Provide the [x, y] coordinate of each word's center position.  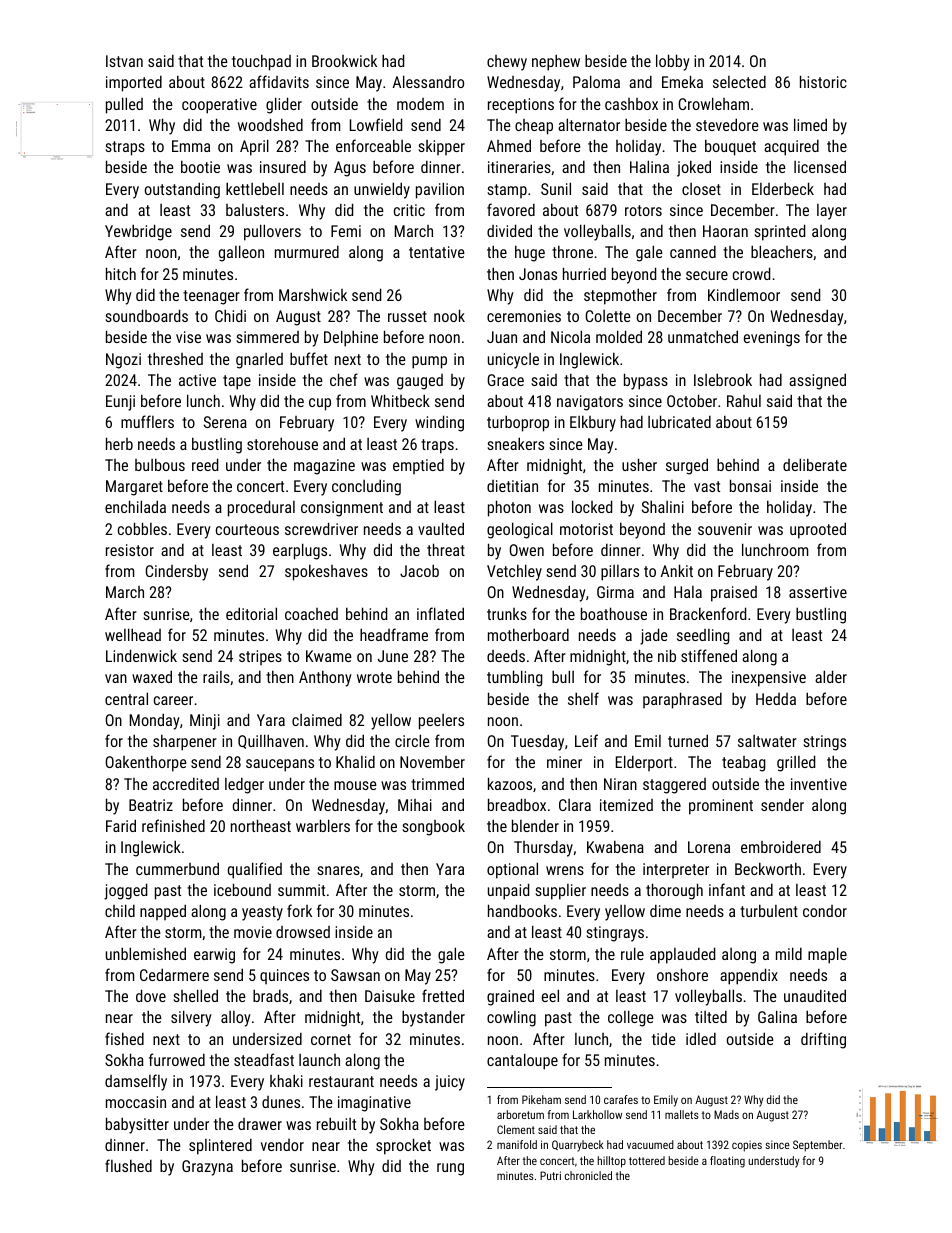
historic [823, 81]
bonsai [750, 485]
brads [270, 995]
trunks [507, 614]
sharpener [185, 742]
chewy [507, 63]
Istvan [124, 61]
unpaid [508, 891]
